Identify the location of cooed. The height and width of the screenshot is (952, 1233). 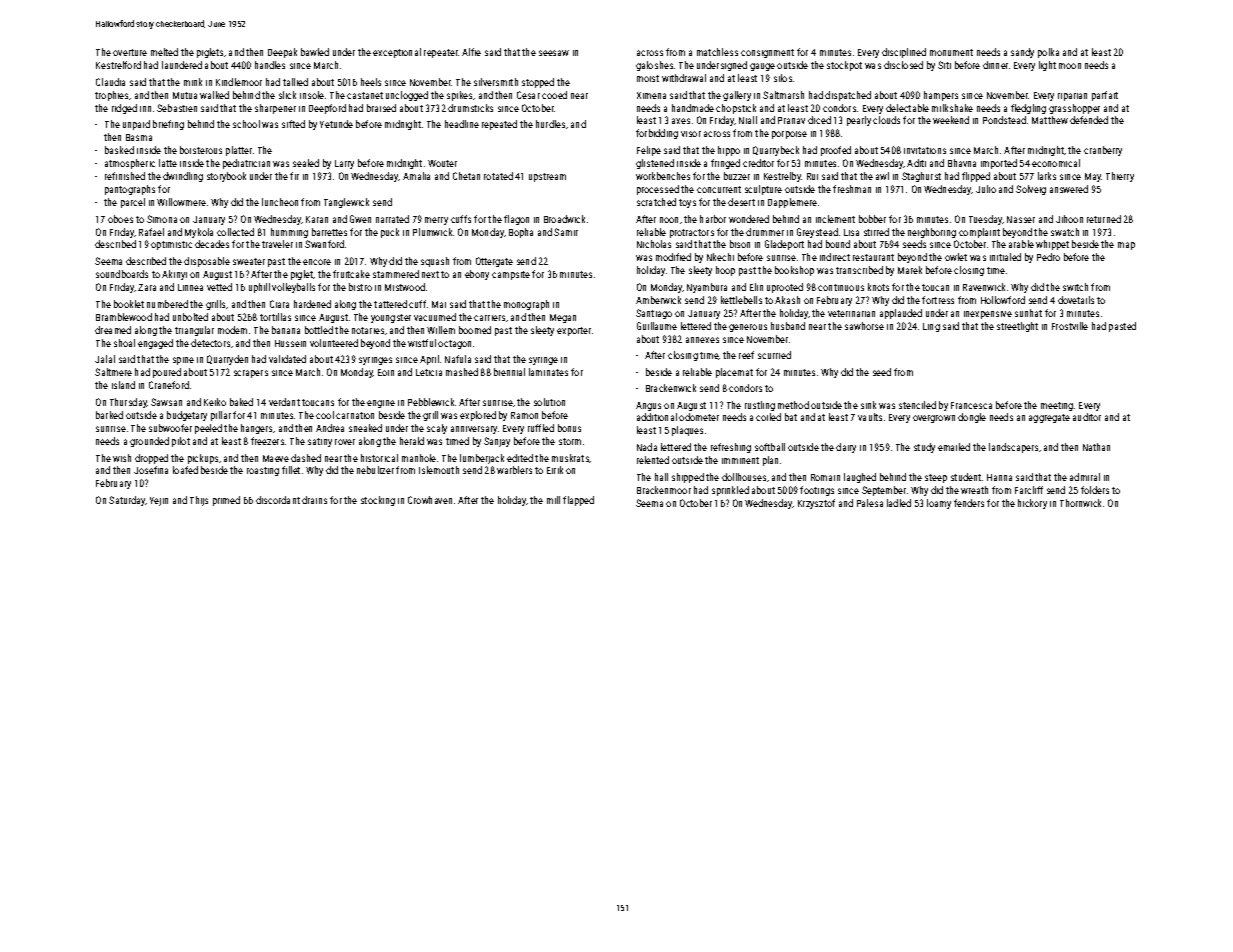
(554, 95).
